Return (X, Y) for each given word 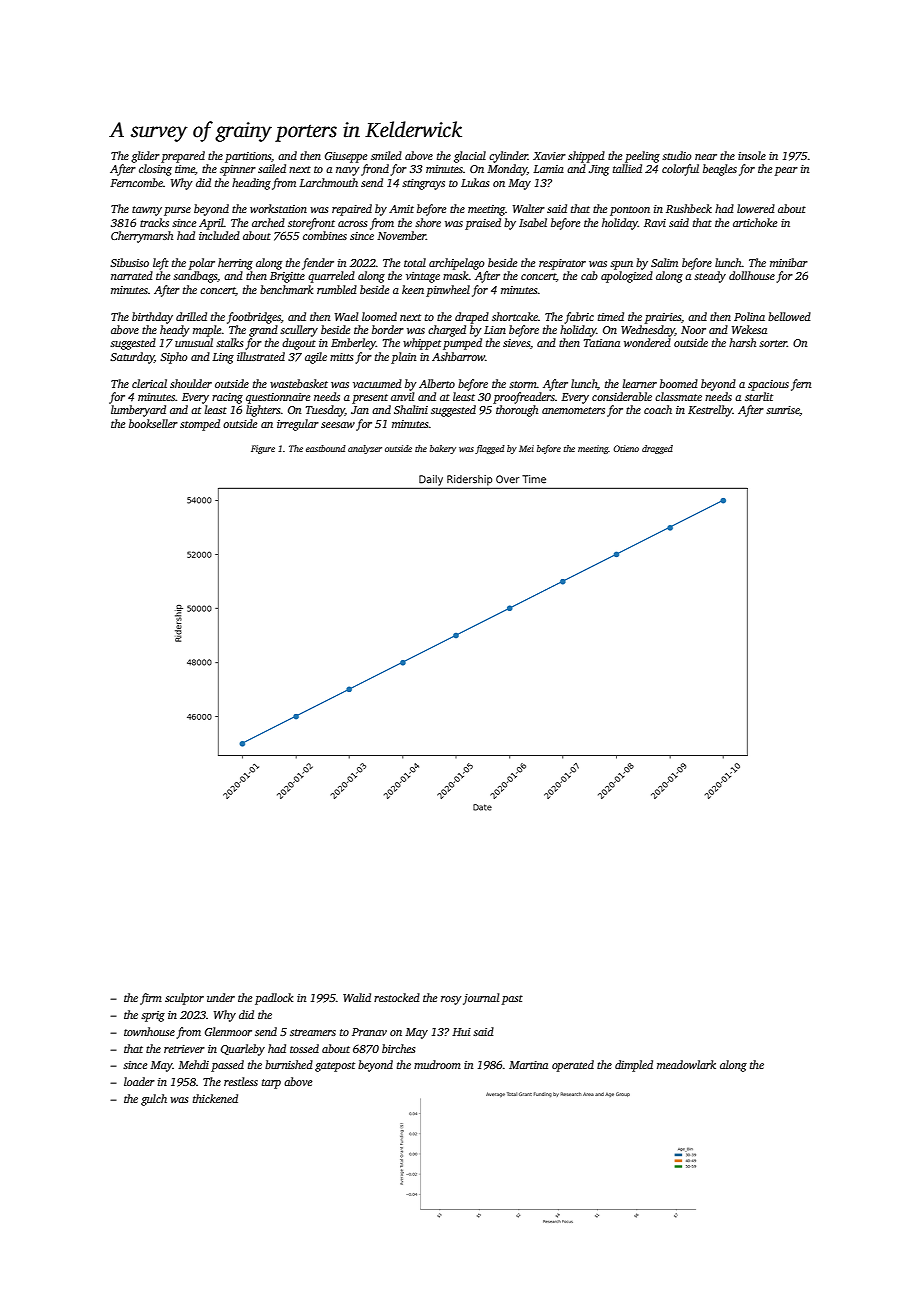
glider (145, 157)
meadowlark (686, 1064)
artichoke (755, 222)
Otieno (626, 448)
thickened (215, 1098)
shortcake (515, 316)
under (221, 997)
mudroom (437, 1064)
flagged (490, 449)
